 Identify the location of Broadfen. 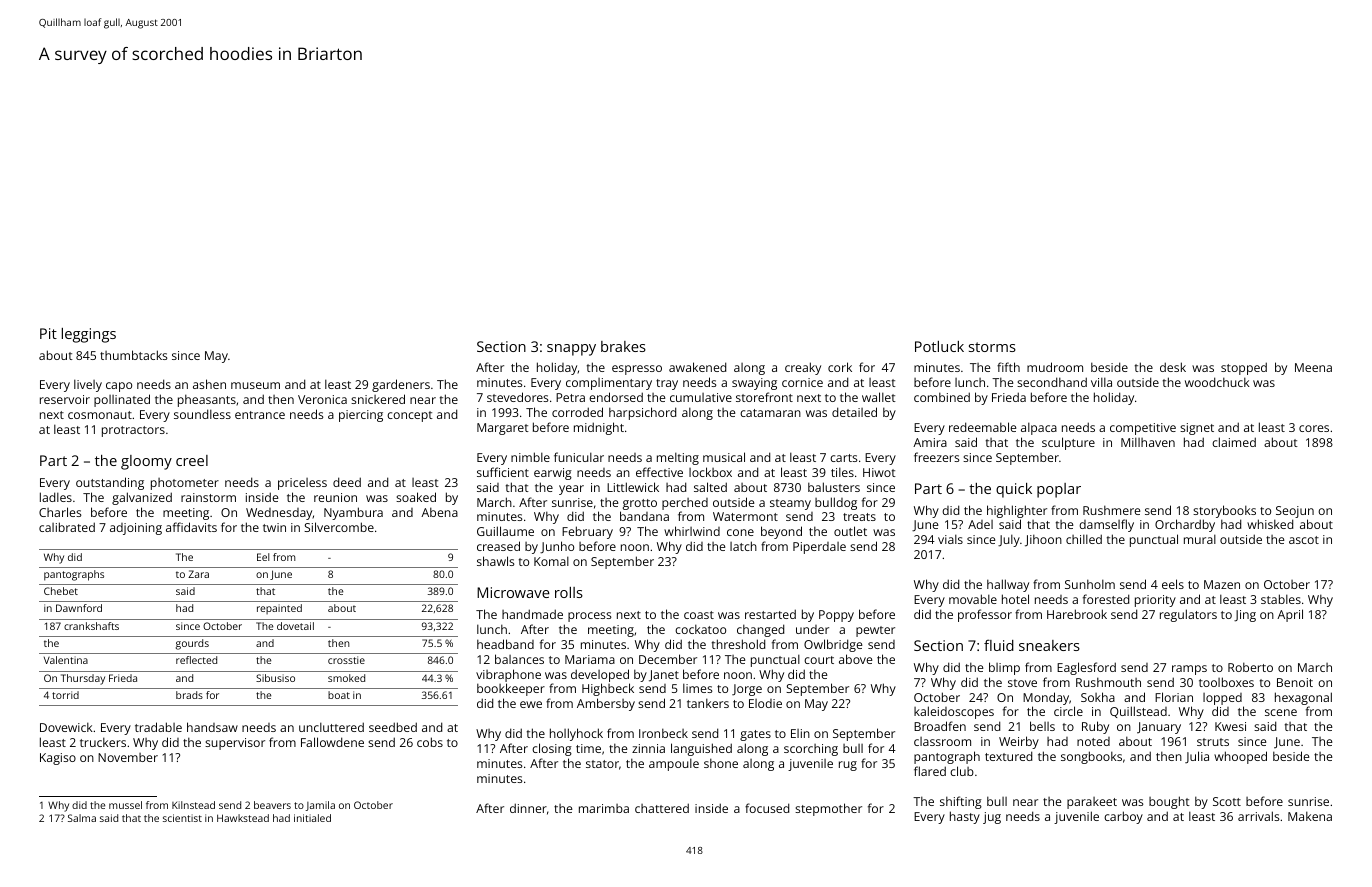
(940, 726).
